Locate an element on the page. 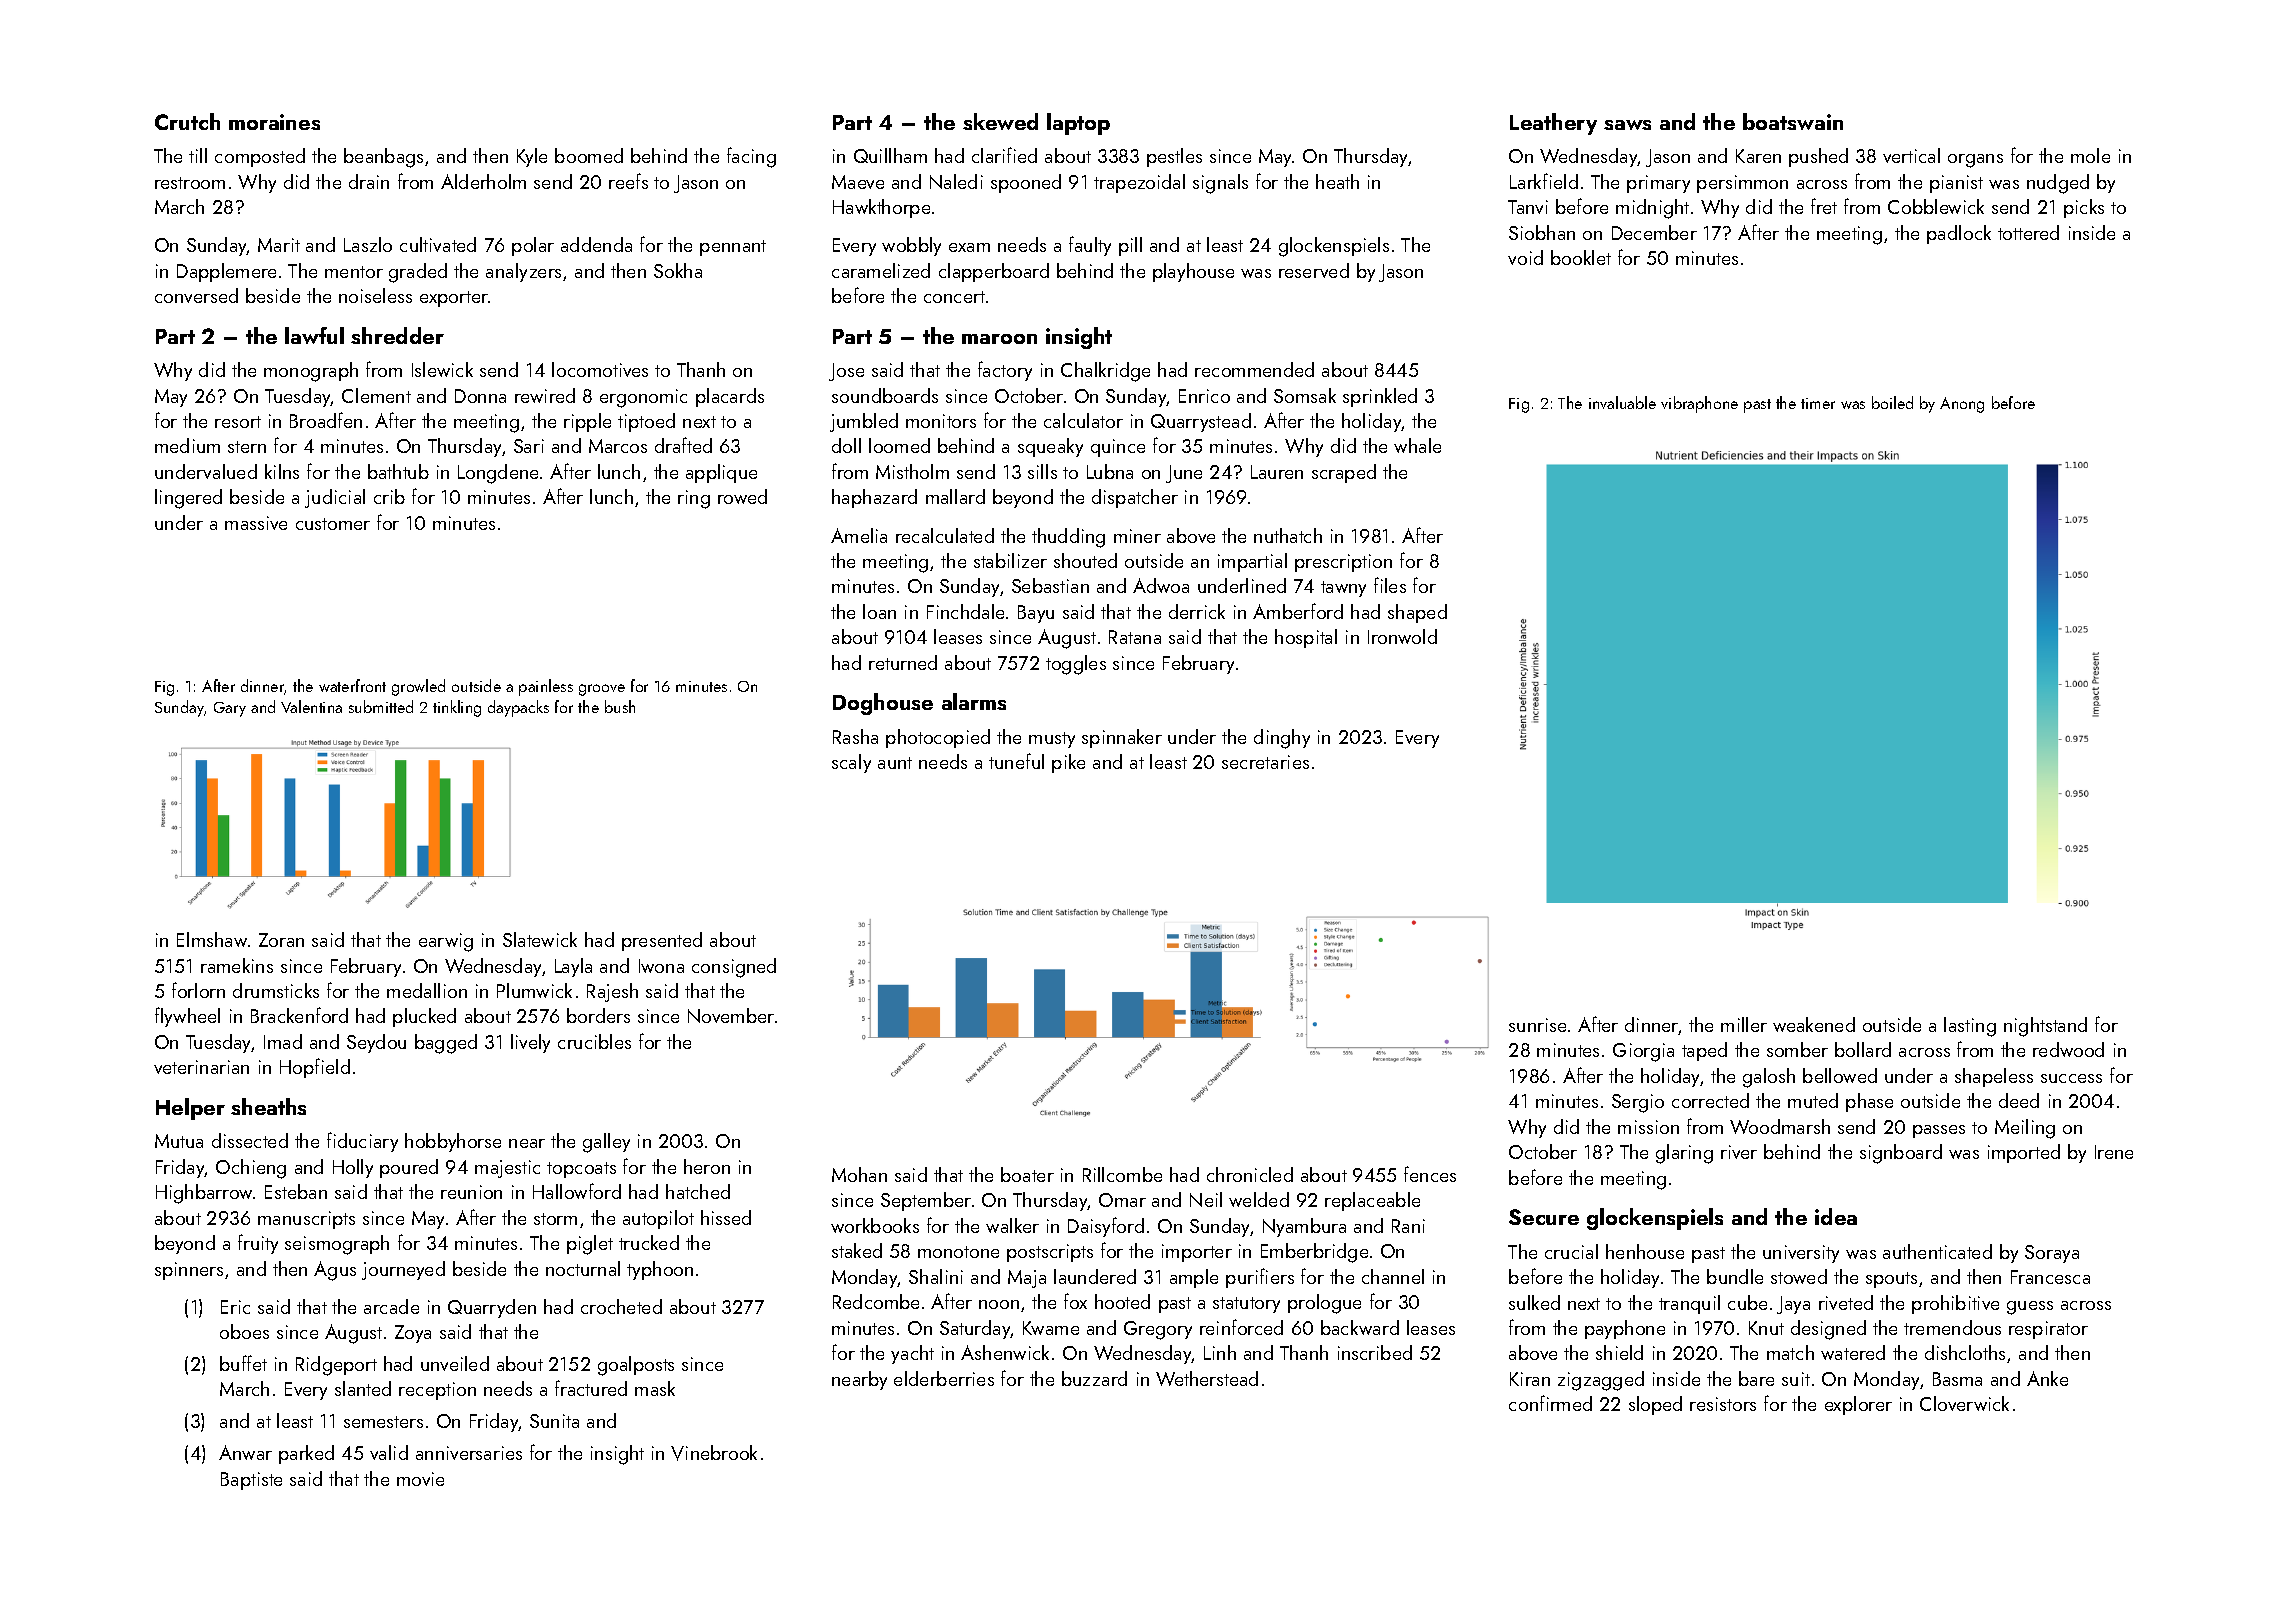 The image size is (2292, 1620). prescription is located at coordinates (1343, 563).
